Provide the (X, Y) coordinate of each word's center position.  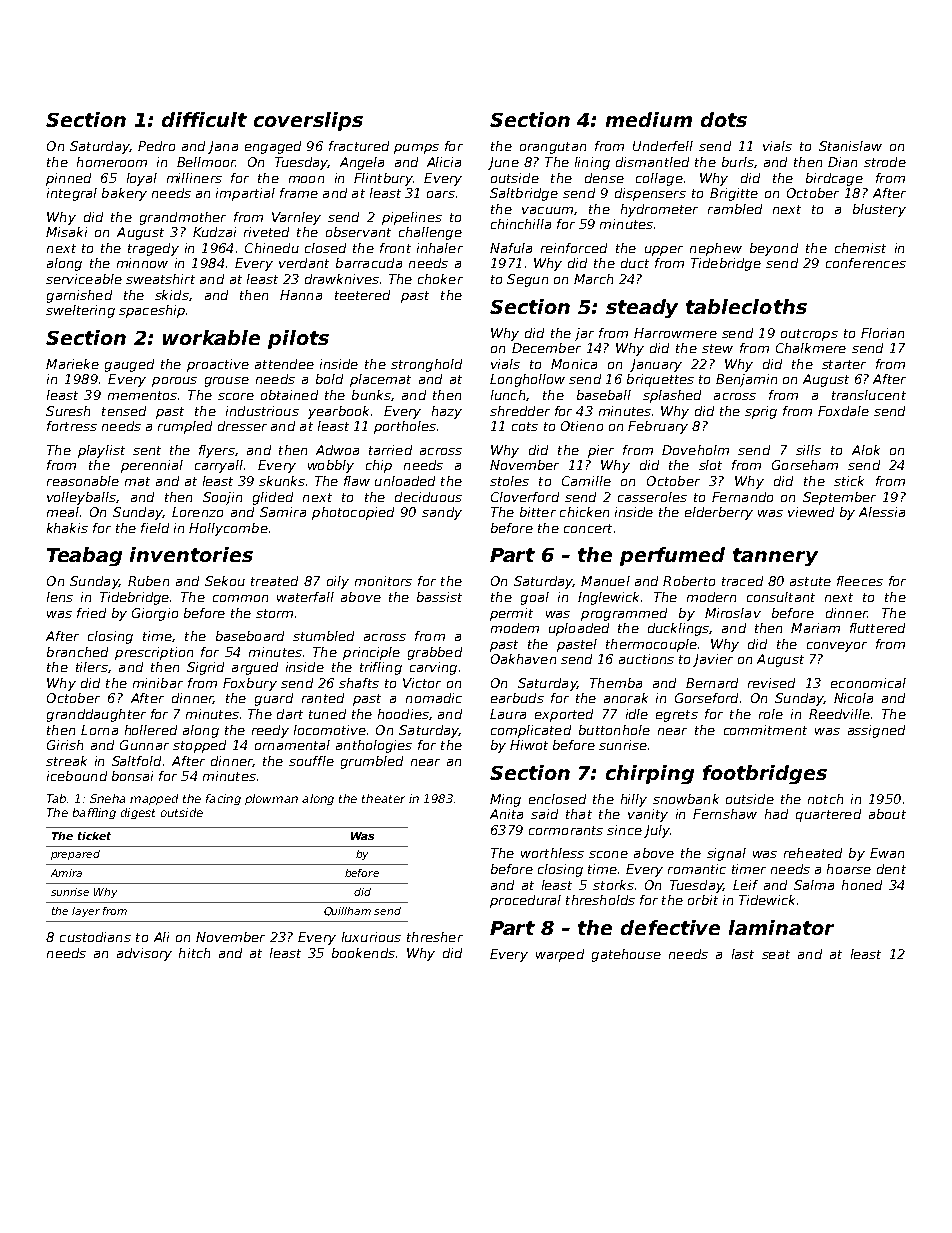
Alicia (444, 162)
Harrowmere (675, 333)
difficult (204, 119)
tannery (775, 557)
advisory (144, 954)
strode (885, 162)
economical (868, 683)
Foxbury (250, 684)
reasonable (83, 481)
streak (66, 761)
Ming (505, 800)
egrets (677, 716)
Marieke (72, 364)
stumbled (323, 636)
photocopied (353, 513)
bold (329, 379)
